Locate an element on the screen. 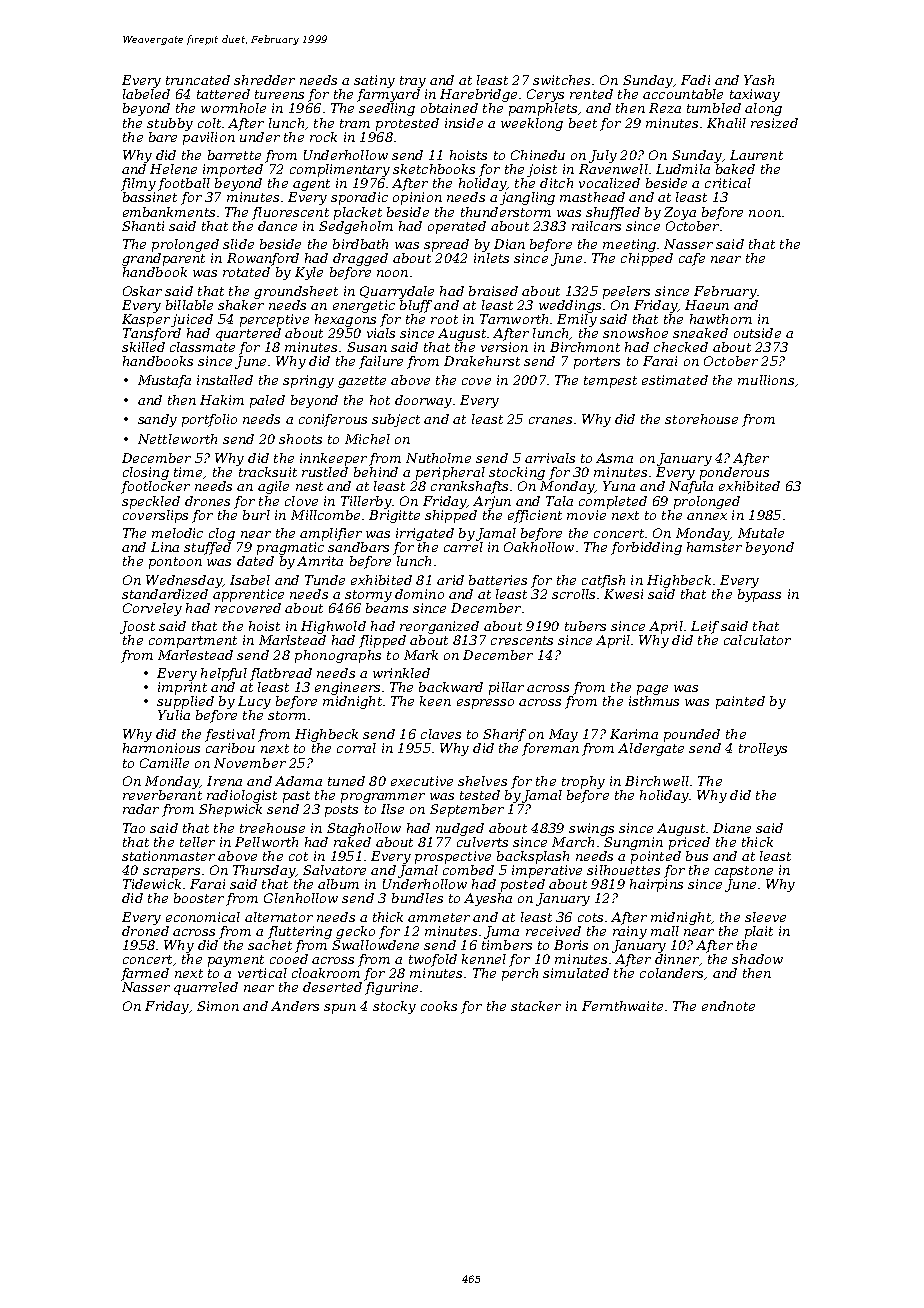  shuffled is located at coordinates (613, 213).
